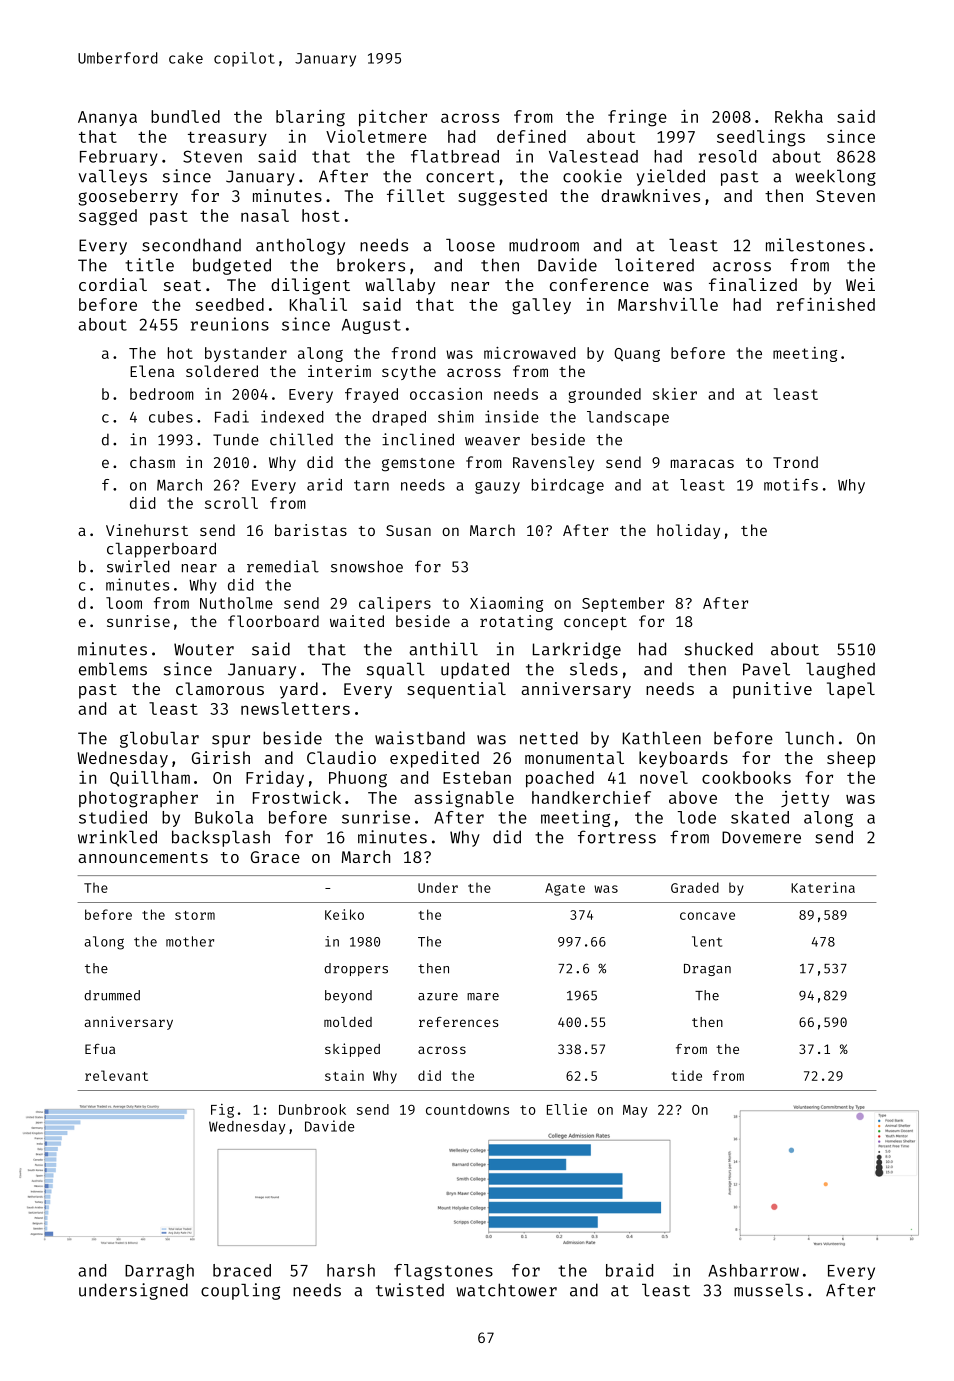  What do you see at coordinates (408, 530) in the screenshot?
I see `Susan` at bounding box center [408, 530].
